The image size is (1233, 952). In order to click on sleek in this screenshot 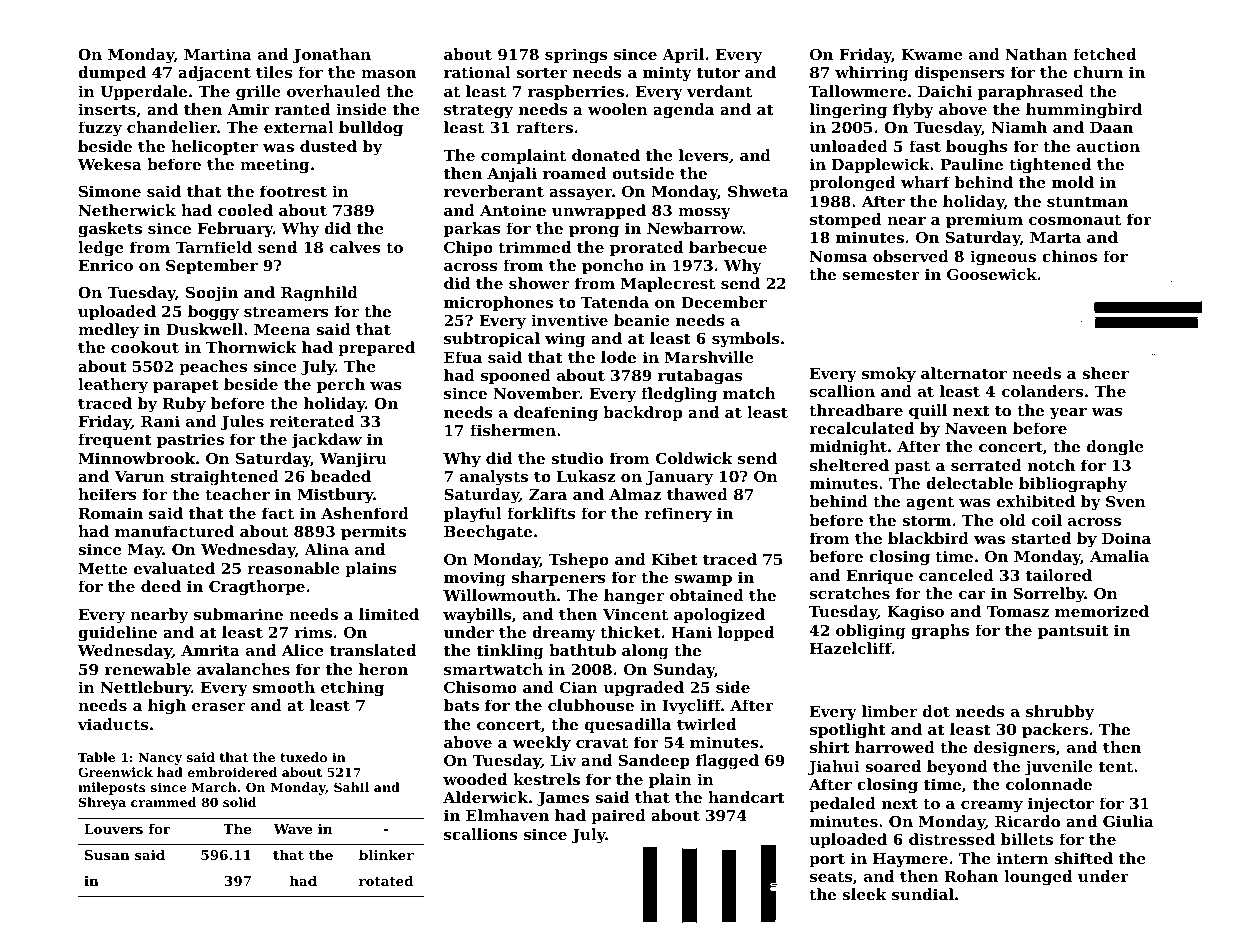, I will do `click(864, 894)`.
